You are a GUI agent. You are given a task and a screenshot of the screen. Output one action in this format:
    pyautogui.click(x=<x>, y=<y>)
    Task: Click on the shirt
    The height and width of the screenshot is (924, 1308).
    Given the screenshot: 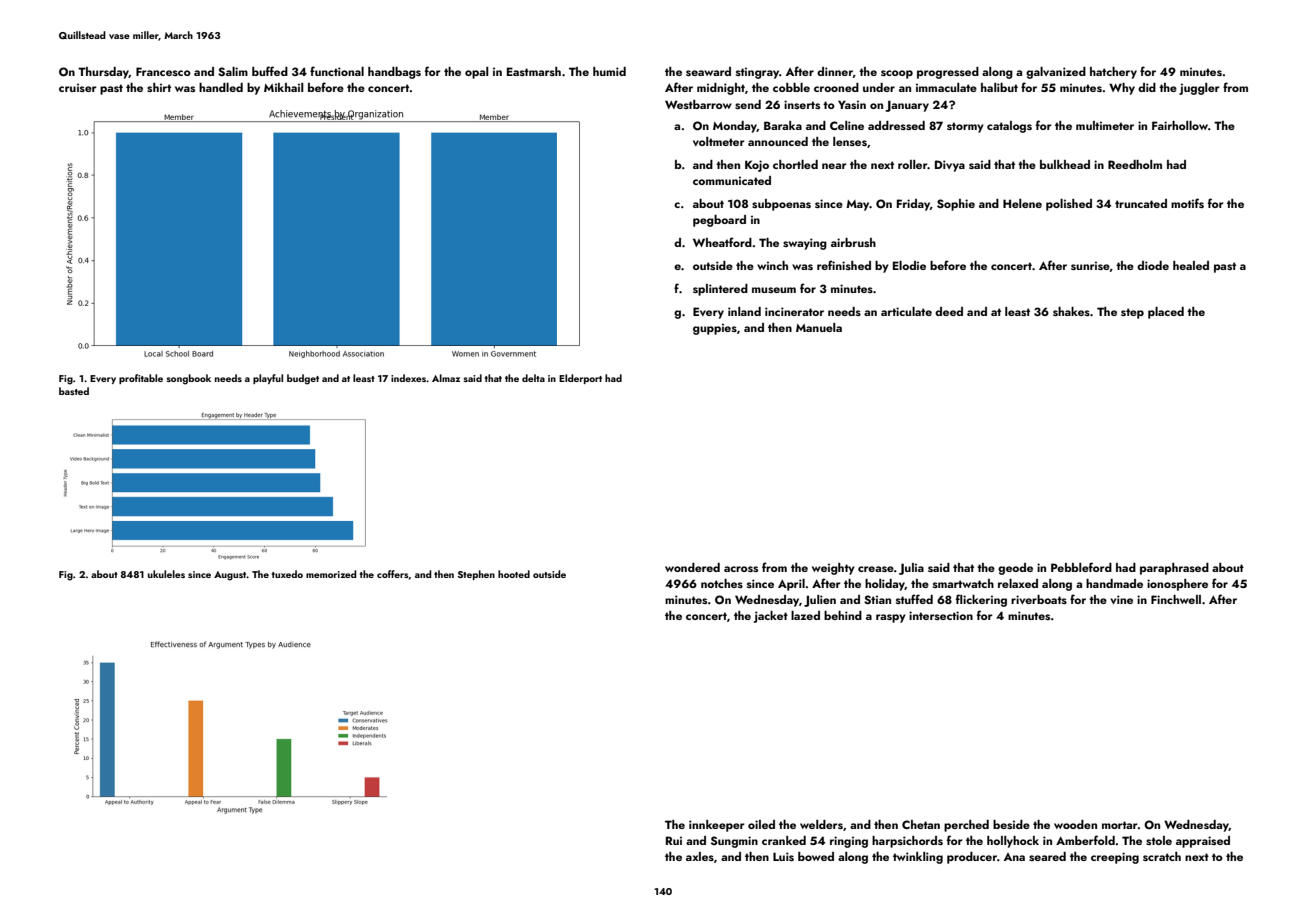 What is the action you would take?
    pyautogui.click(x=159, y=87)
